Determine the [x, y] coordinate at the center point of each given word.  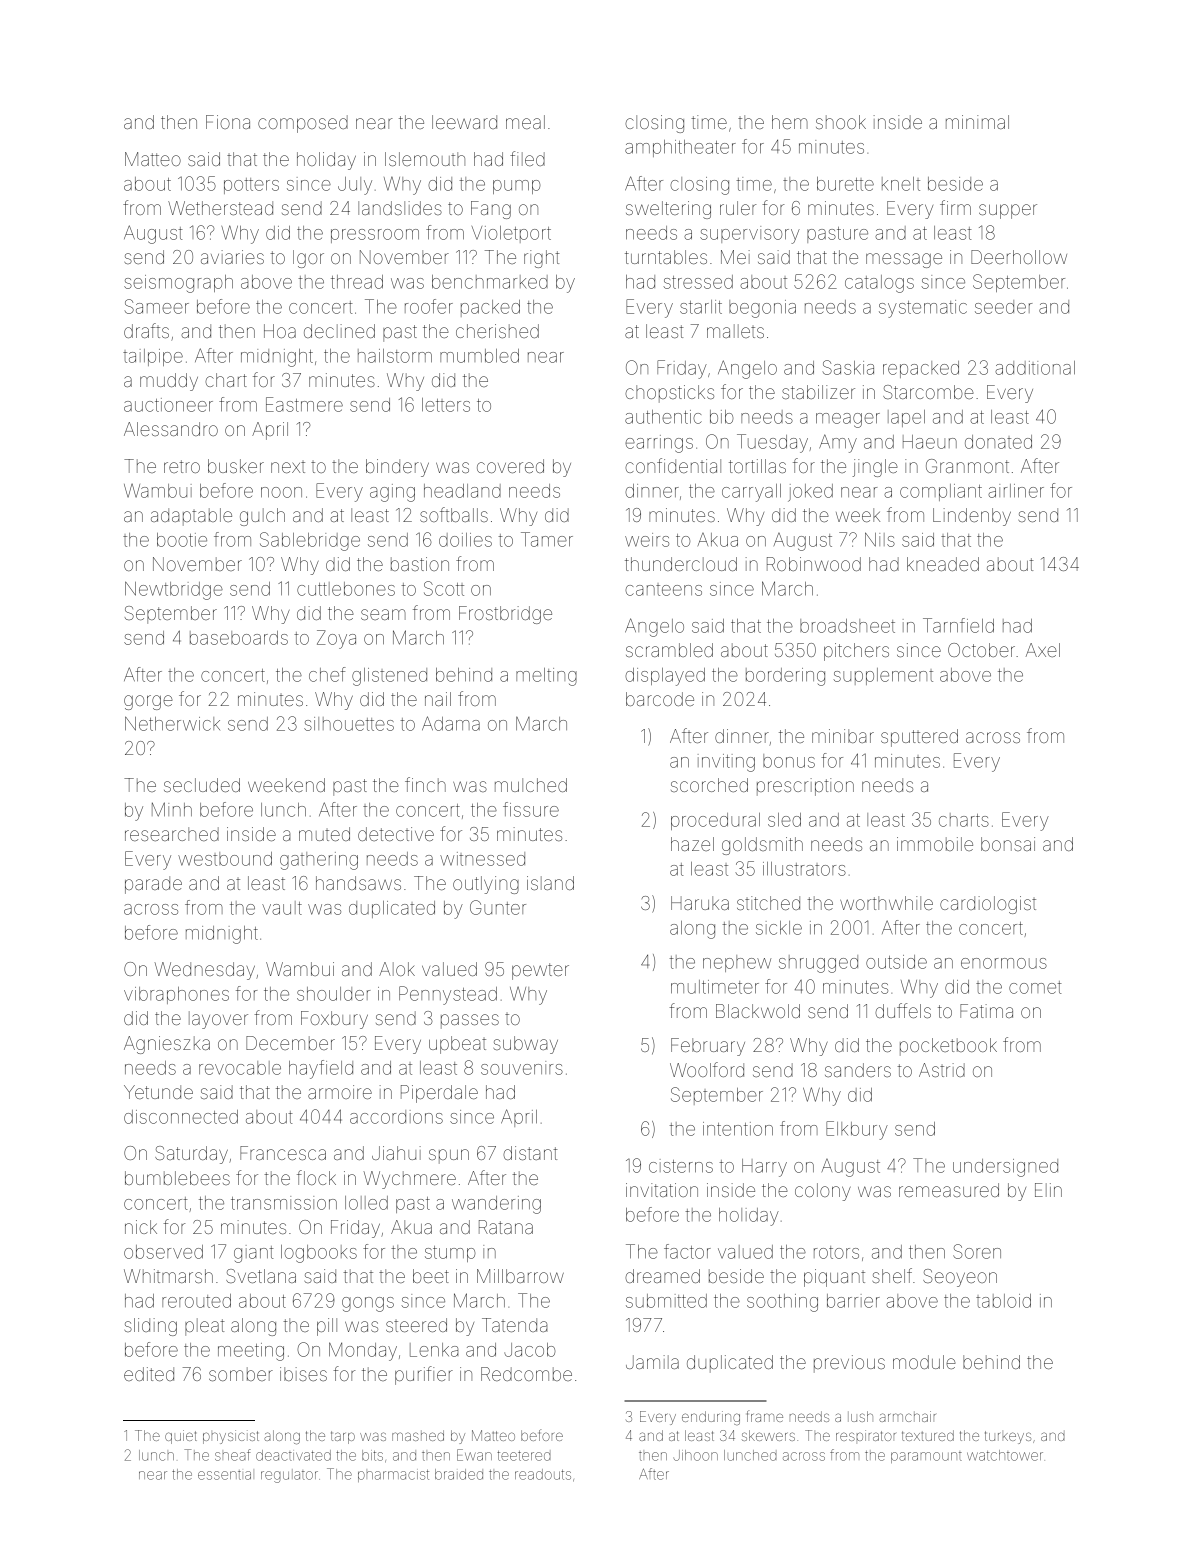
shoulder [333, 994]
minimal [977, 122]
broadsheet [847, 626]
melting [546, 677]
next [288, 467]
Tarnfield [958, 625]
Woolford [707, 1069]
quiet [181, 1437]
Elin [1048, 1190]
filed [527, 158]
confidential [673, 465]
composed [303, 124]
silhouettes [349, 724]
